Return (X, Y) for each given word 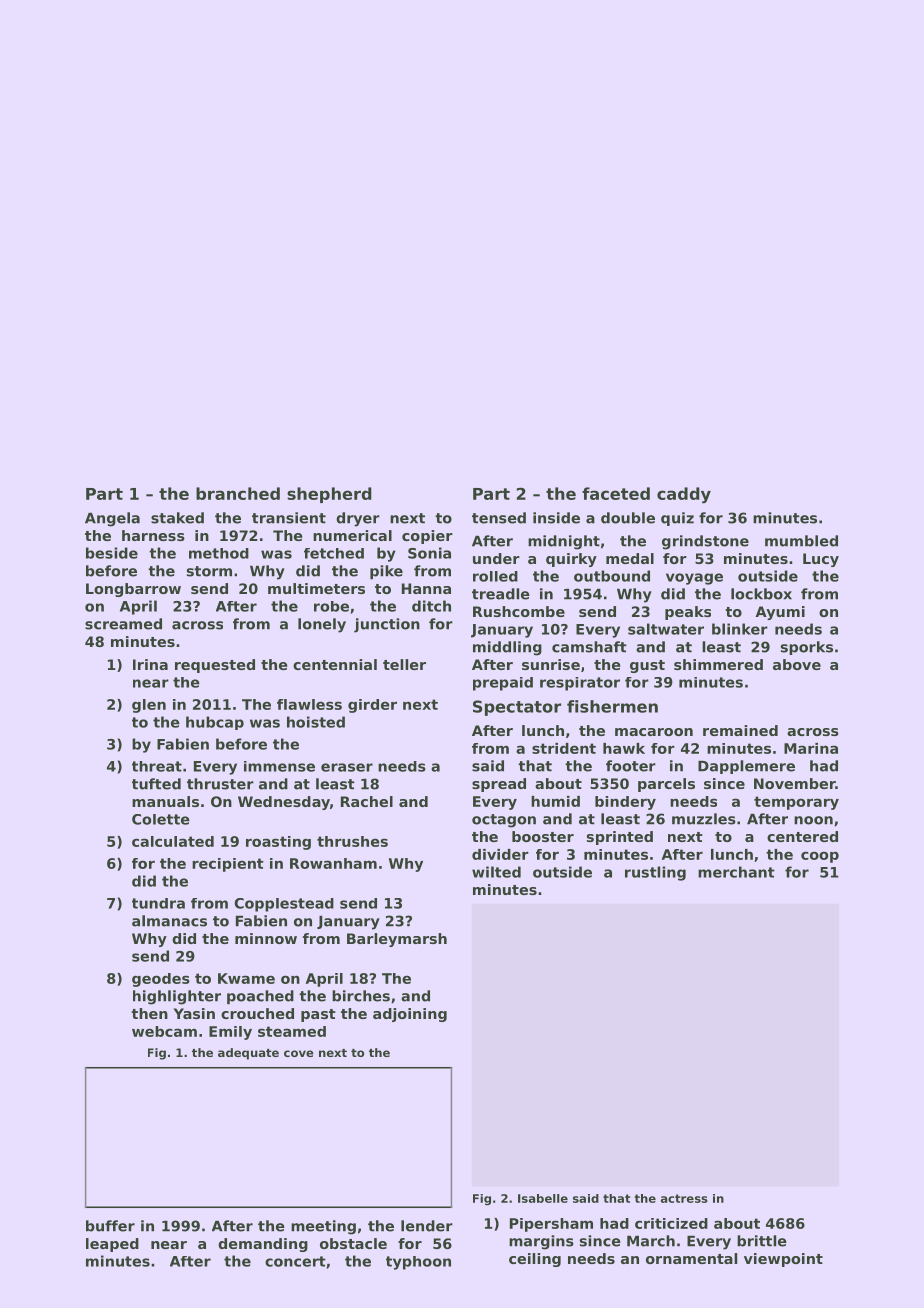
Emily (230, 1033)
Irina (150, 664)
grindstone (705, 542)
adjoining (410, 1015)
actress (684, 1198)
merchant (736, 872)
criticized (671, 1223)
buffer (110, 1226)
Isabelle (543, 1198)
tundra (158, 903)
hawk (624, 748)
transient (289, 518)
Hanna (426, 588)
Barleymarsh (397, 940)
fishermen (612, 706)
